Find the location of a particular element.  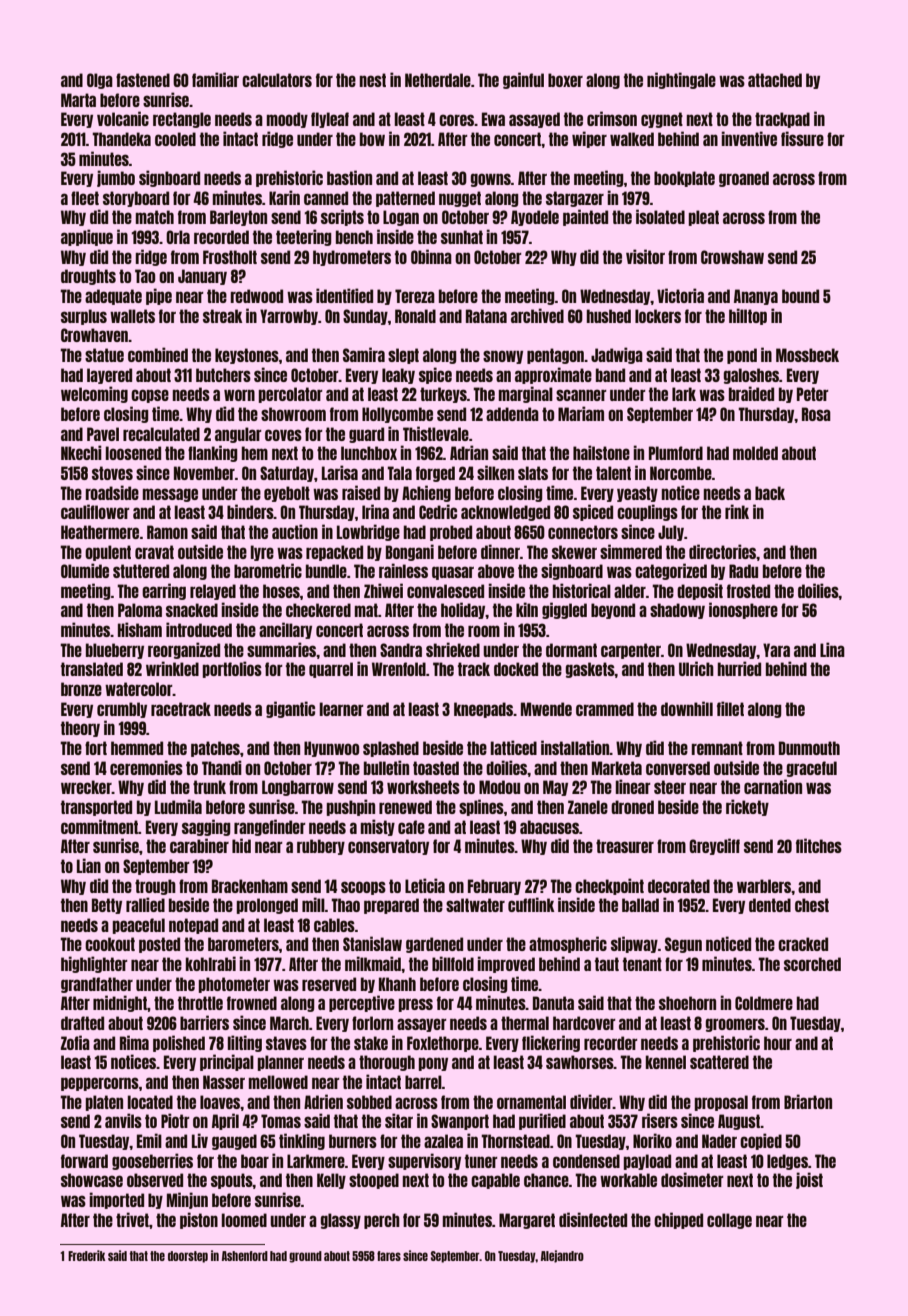

slept is located at coordinates (403, 356).
